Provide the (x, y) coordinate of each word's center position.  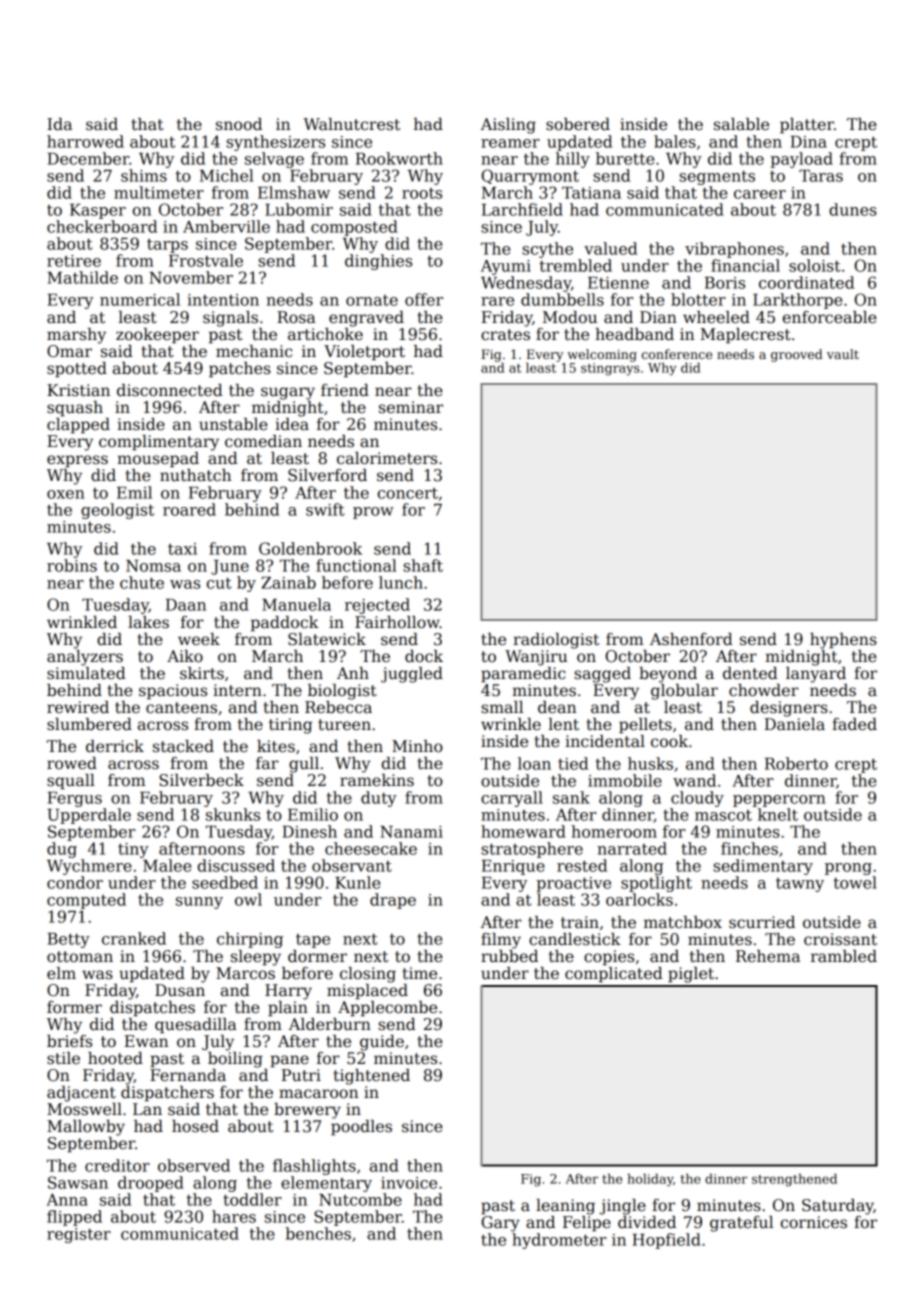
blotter (698, 299)
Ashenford (691, 639)
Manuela (296, 604)
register (79, 1235)
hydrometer (559, 1241)
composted (354, 228)
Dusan (180, 990)
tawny (800, 885)
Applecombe (387, 1009)
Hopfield (666, 1241)
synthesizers (275, 143)
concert (408, 493)
